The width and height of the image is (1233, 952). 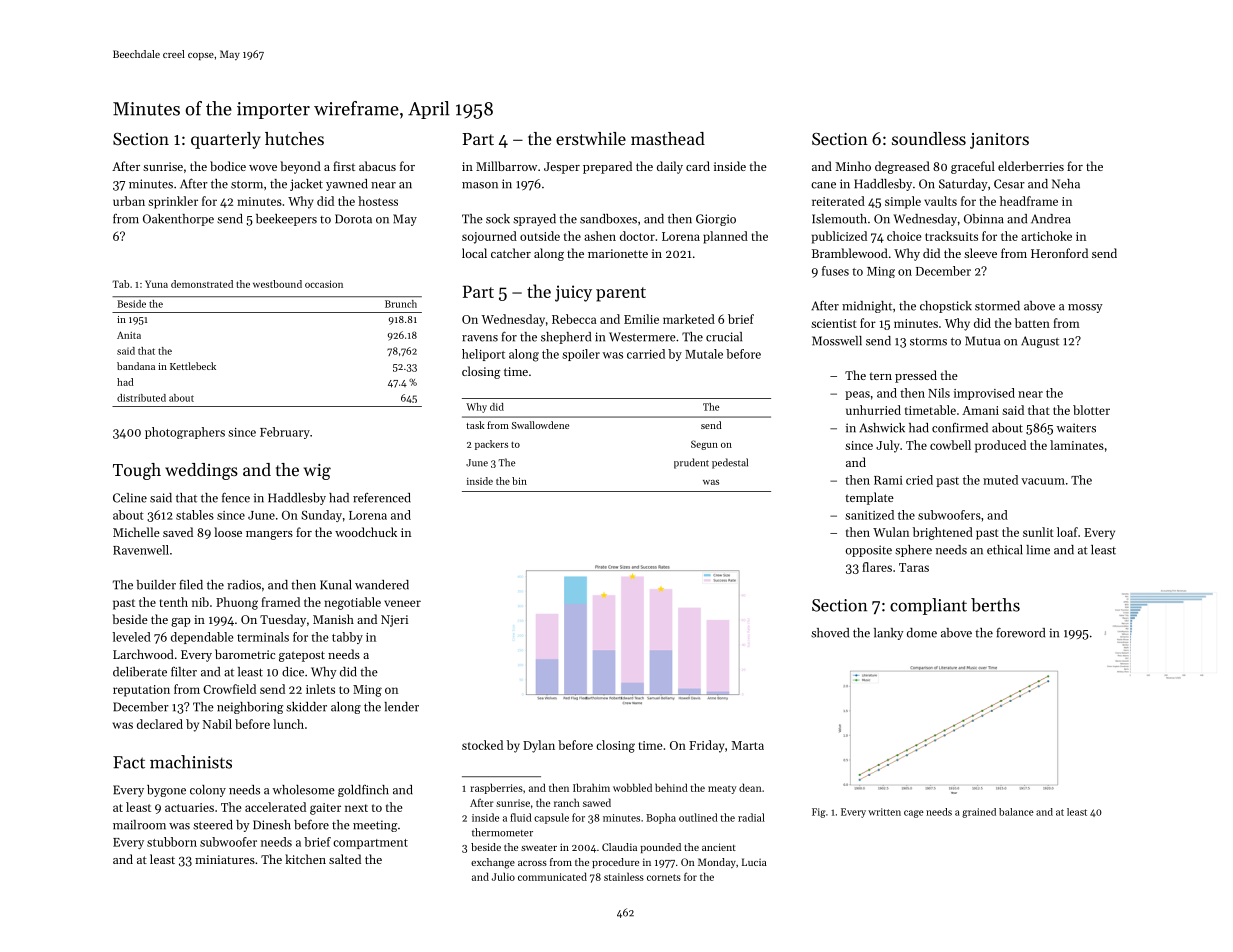 I want to click on sleeve, so click(x=980, y=253).
